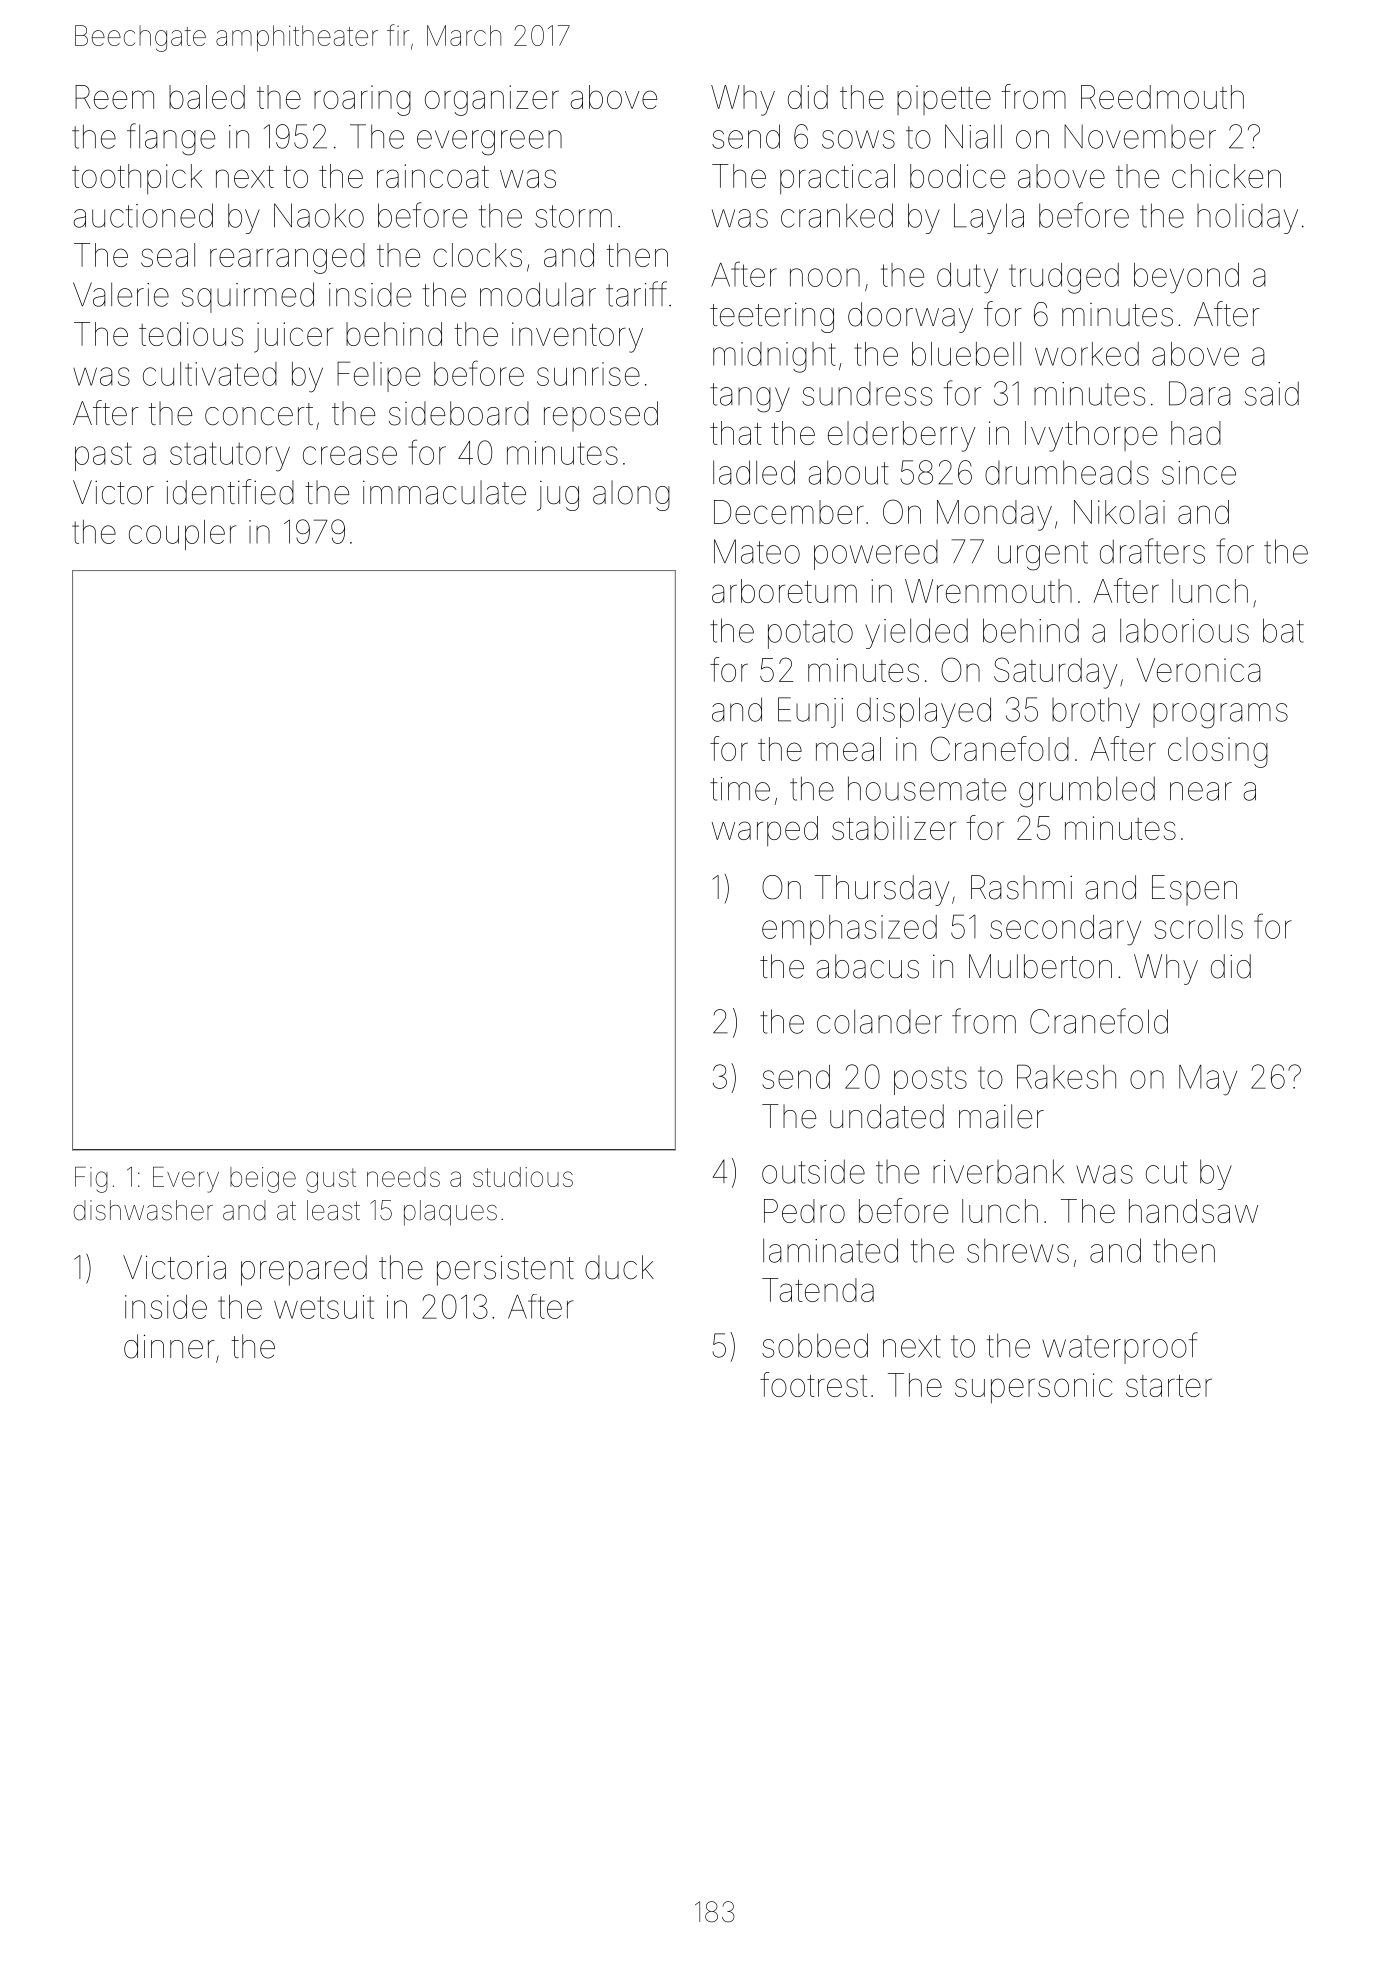 The height and width of the document is (1969, 1386). What do you see at coordinates (319, 215) in the document?
I see `Naoko` at bounding box center [319, 215].
